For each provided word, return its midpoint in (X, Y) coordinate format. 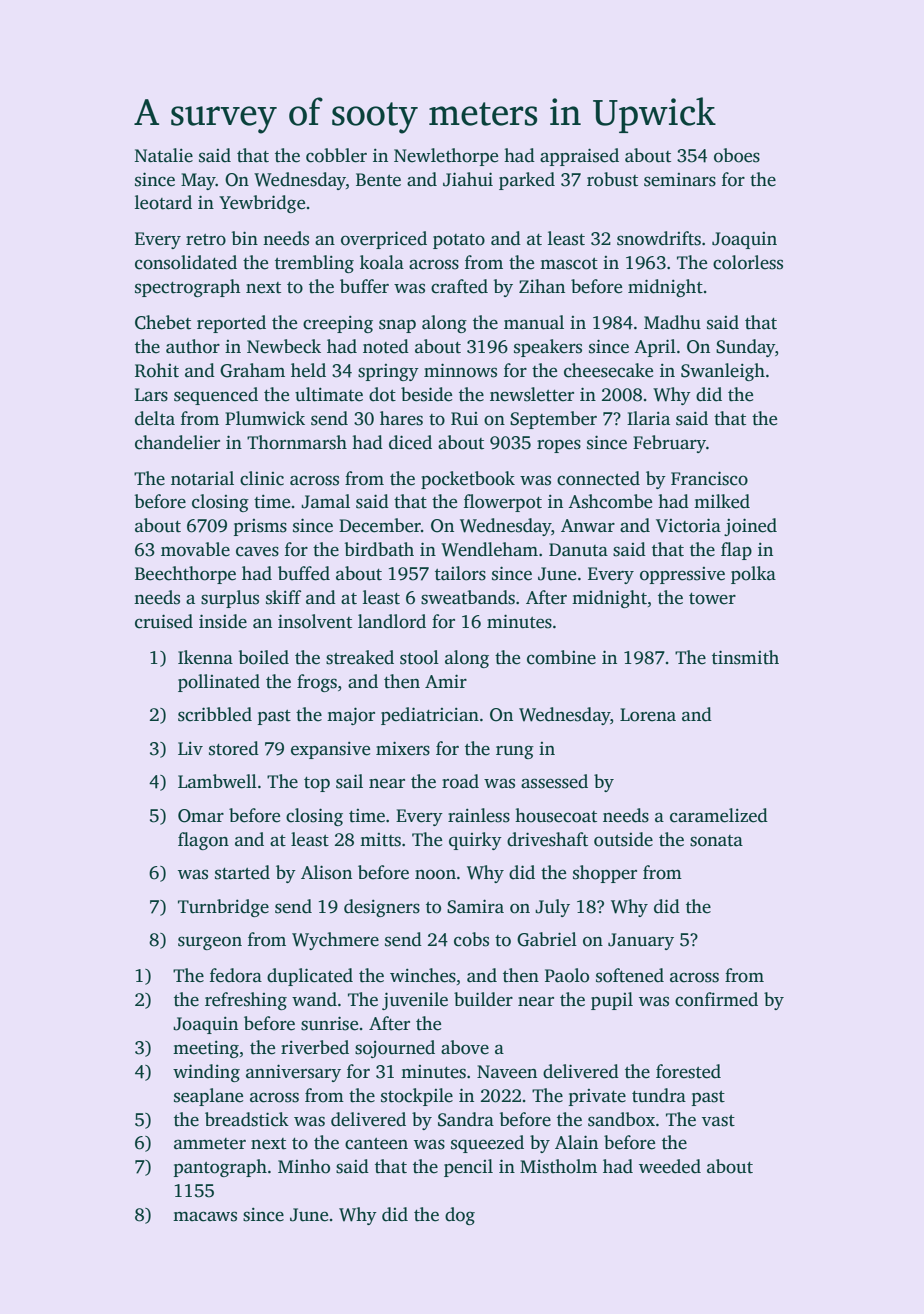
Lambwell (217, 781)
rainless (479, 815)
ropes (559, 446)
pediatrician (430, 716)
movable (195, 549)
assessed (554, 781)
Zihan (542, 286)
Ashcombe (610, 501)
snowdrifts (659, 238)
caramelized (719, 815)
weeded (670, 1166)
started (242, 872)
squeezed (487, 1144)
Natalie (164, 155)
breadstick (247, 1119)
